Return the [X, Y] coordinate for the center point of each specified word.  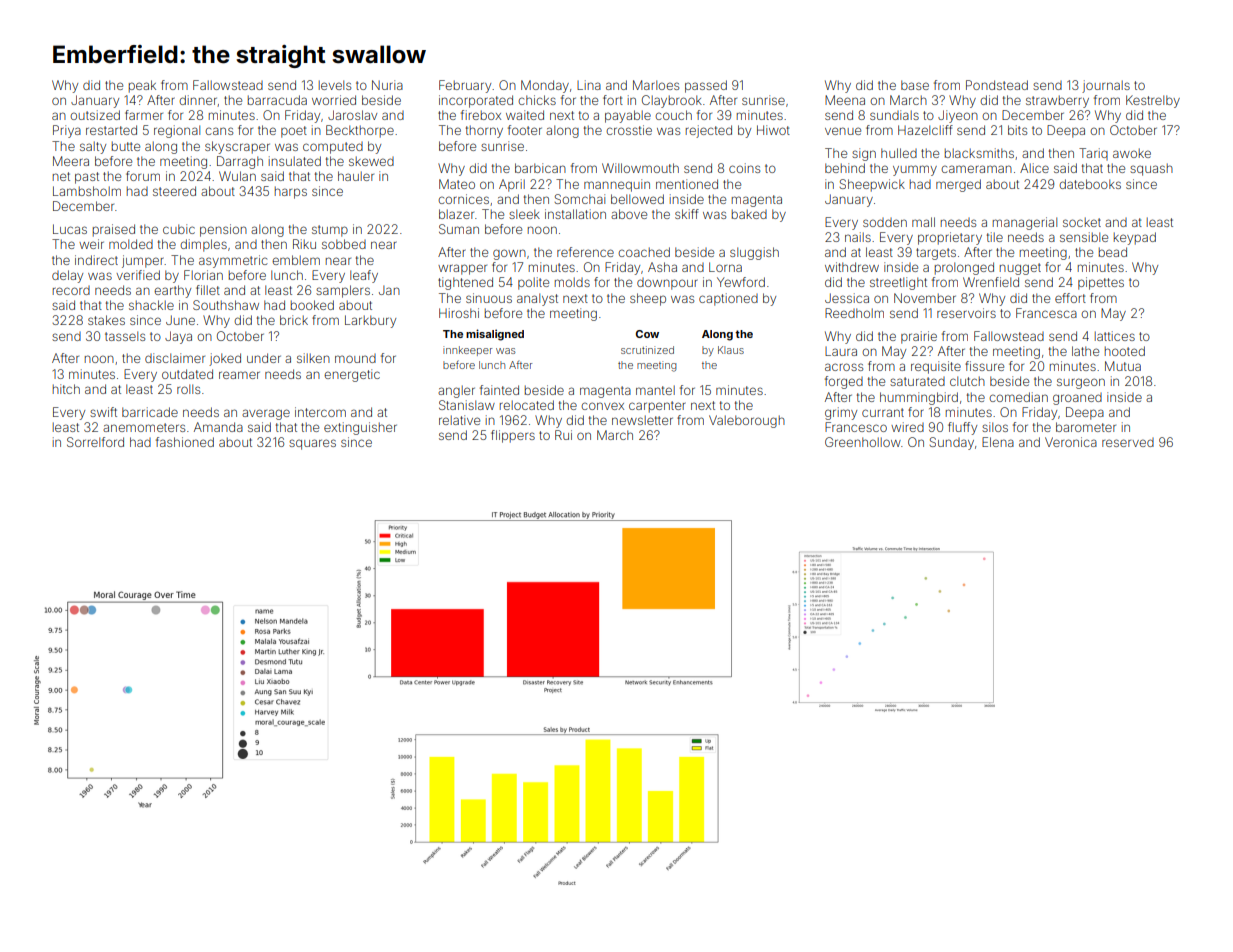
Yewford [741, 282]
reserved [1128, 442]
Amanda [218, 427]
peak [142, 86]
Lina [589, 85]
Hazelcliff [925, 130]
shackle [151, 305]
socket [1082, 222]
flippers [513, 436]
